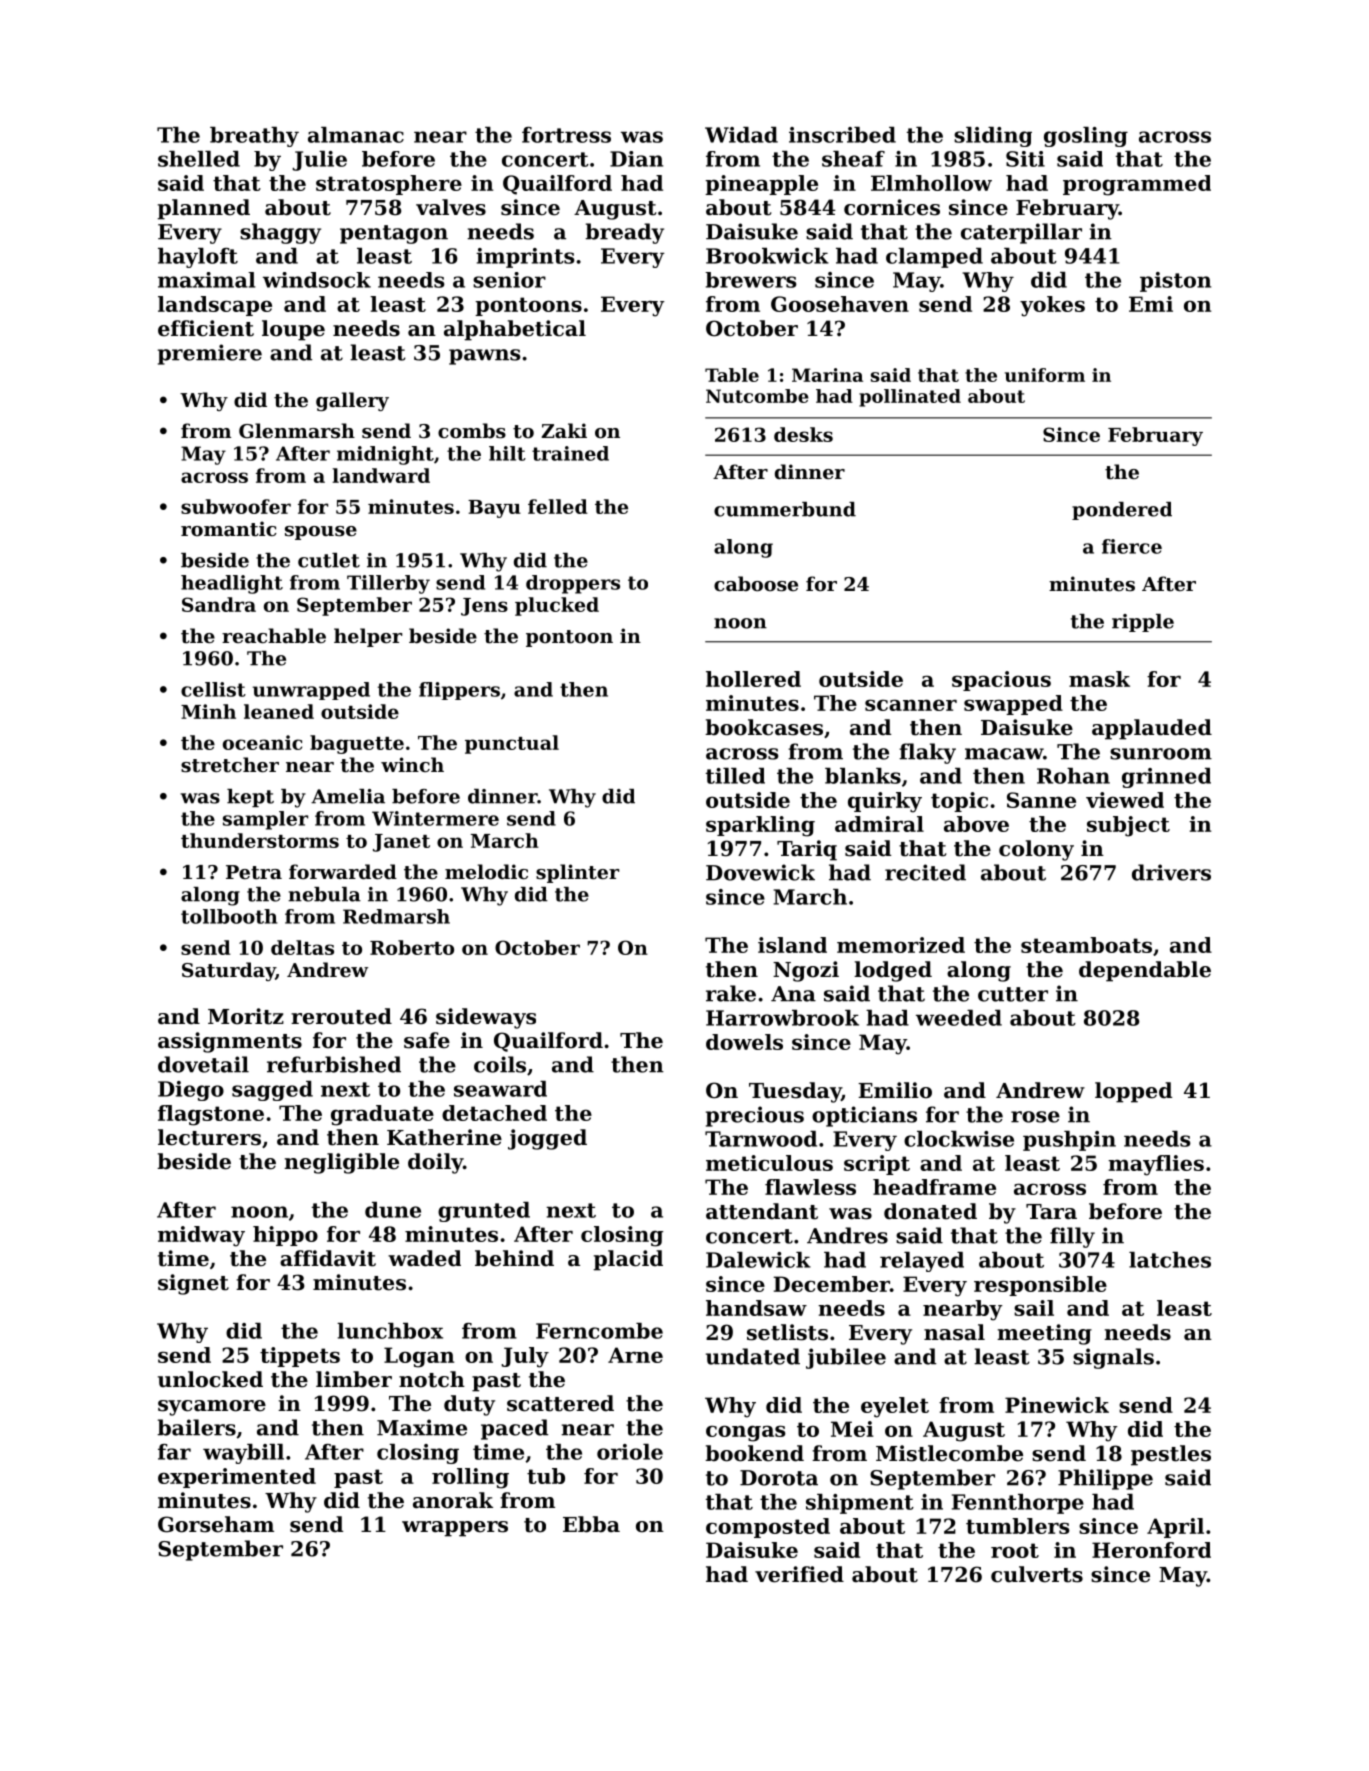  What do you see at coordinates (237, 1478) in the image?
I see `experimented` at bounding box center [237, 1478].
